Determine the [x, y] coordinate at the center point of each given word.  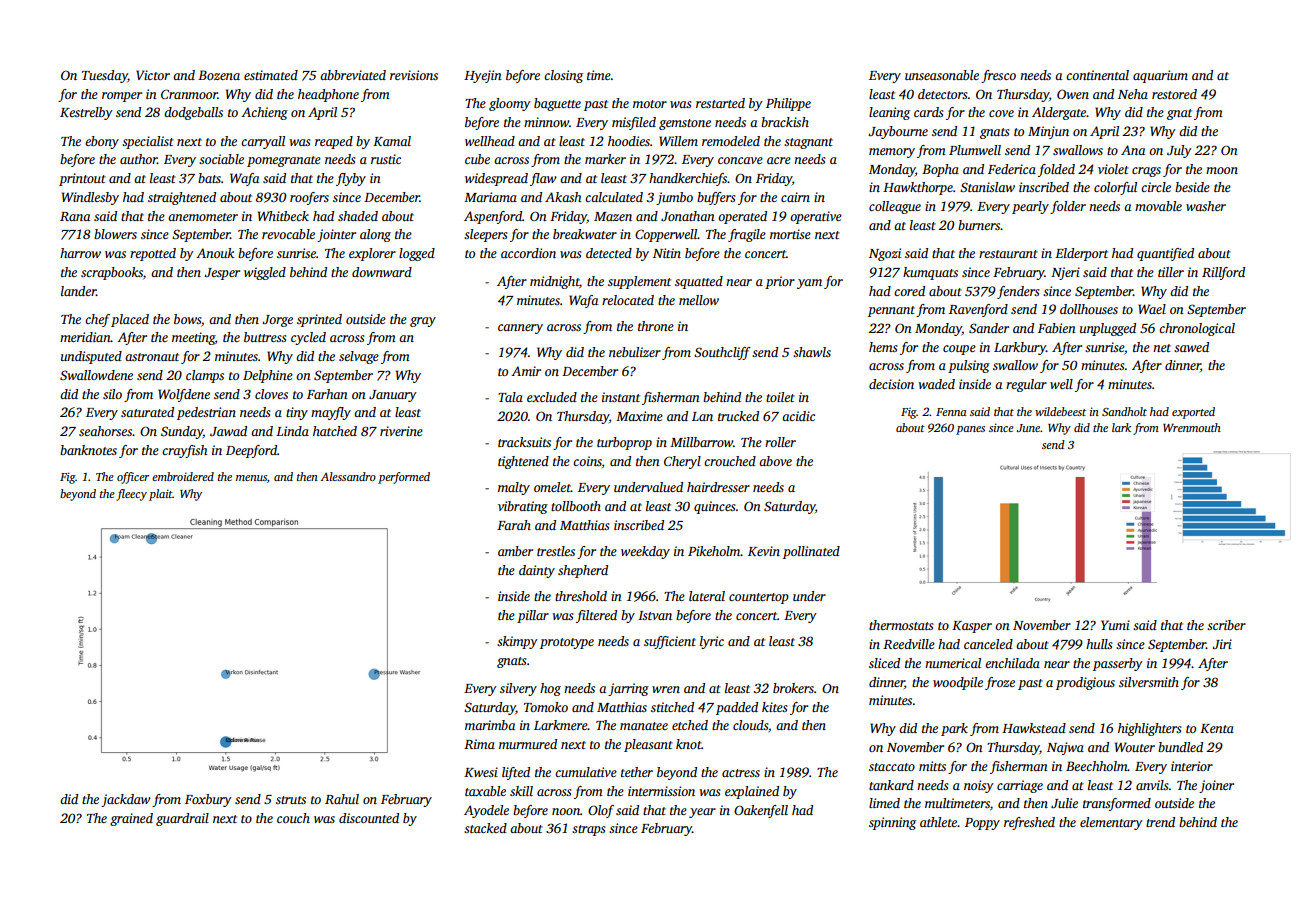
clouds [750, 725]
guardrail [182, 819]
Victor [153, 75]
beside [1192, 187]
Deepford [251, 451]
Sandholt [1124, 411]
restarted [720, 103]
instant [621, 397]
